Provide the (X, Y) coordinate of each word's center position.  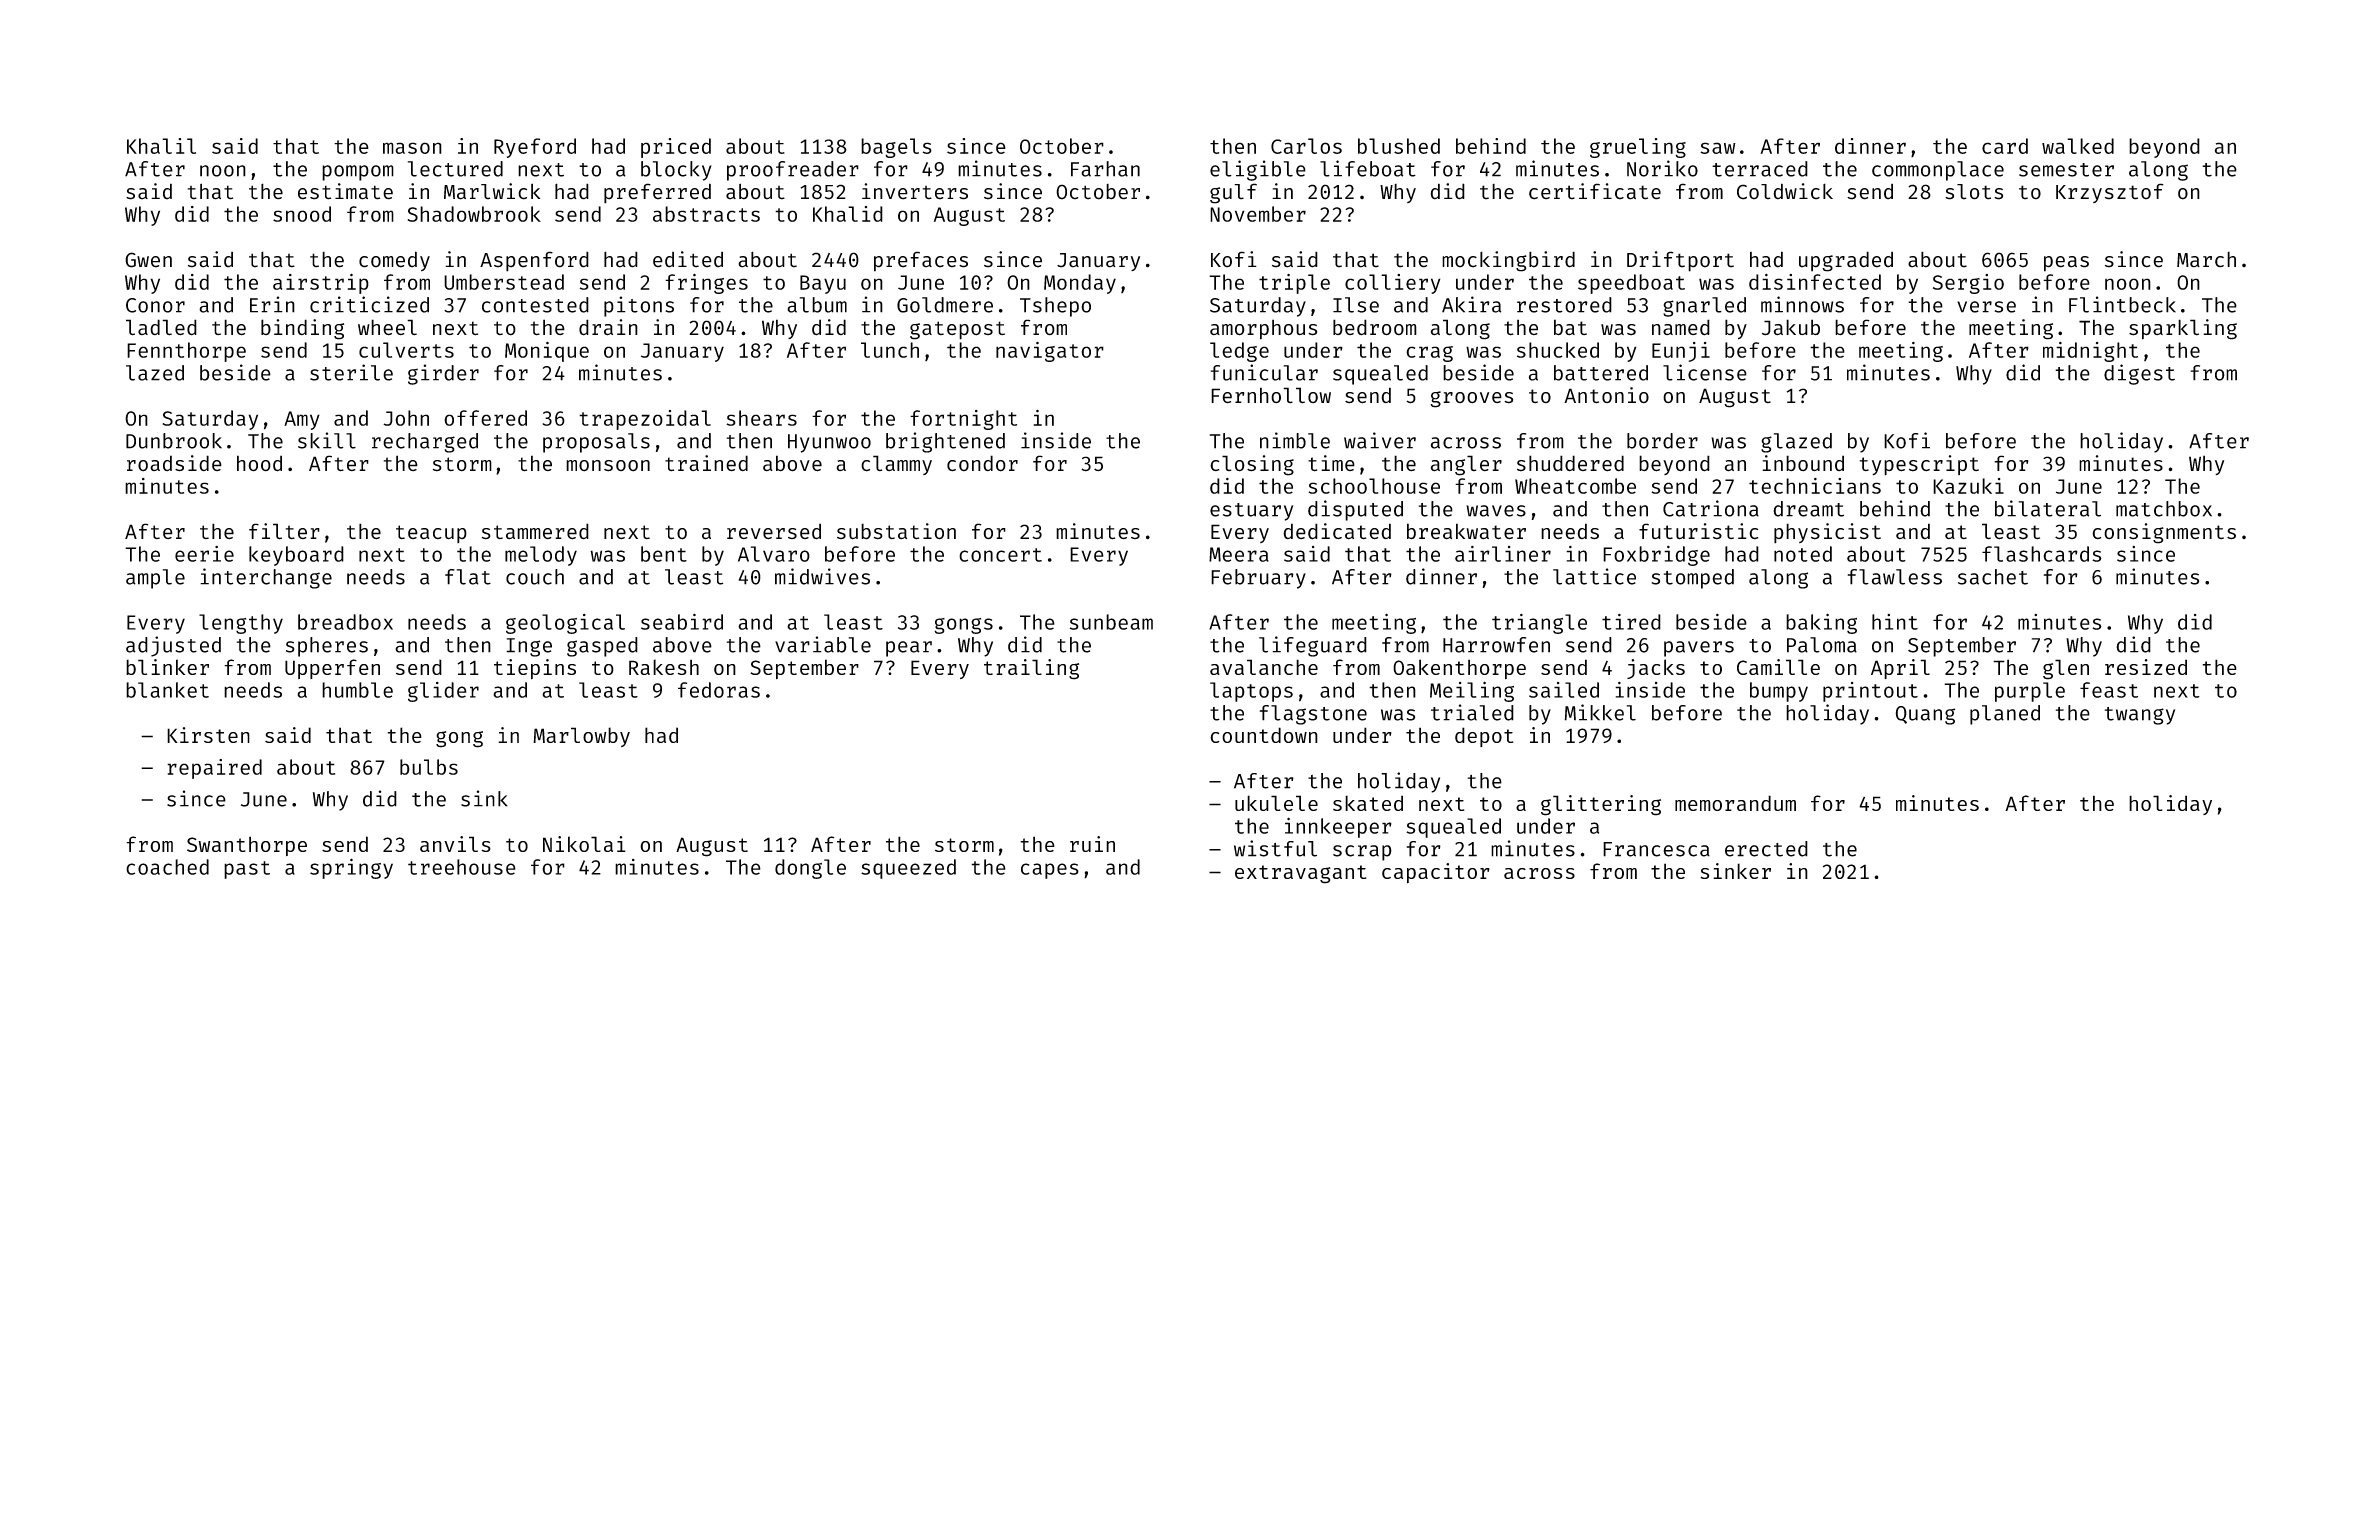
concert (1000, 555)
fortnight (963, 420)
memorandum (1735, 803)
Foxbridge (1656, 556)
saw (1718, 148)
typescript (1919, 465)
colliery (1392, 284)
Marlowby (581, 737)
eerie (204, 554)
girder (443, 374)
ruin (1092, 844)
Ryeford (535, 148)
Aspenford (534, 261)
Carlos (1306, 146)
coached (167, 867)
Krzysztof (2110, 193)
